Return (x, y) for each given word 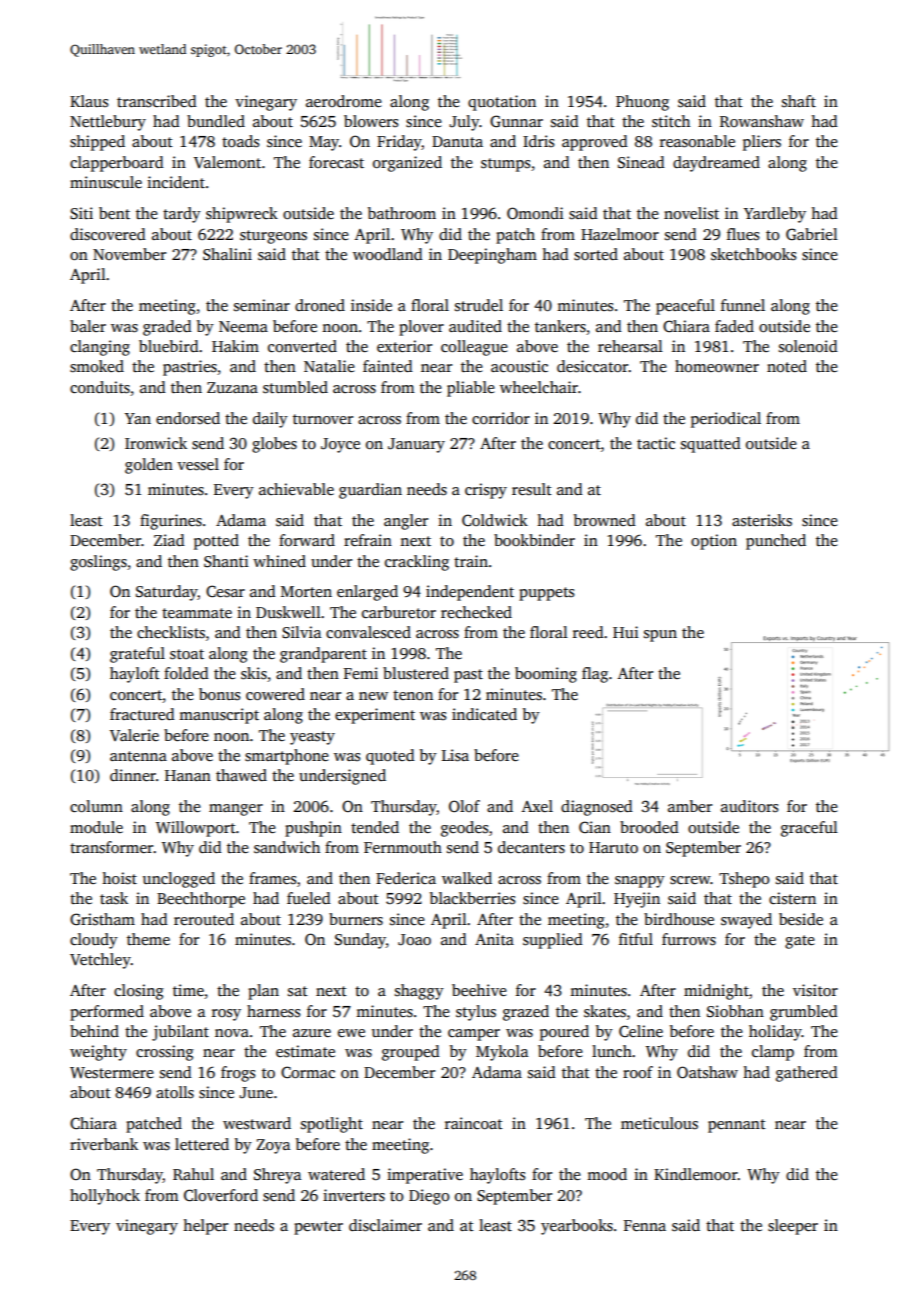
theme (148, 939)
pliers (762, 143)
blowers (371, 121)
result (532, 489)
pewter (318, 1228)
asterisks (762, 520)
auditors (749, 806)
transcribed (157, 101)
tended (375, 827)
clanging (100, 348)
